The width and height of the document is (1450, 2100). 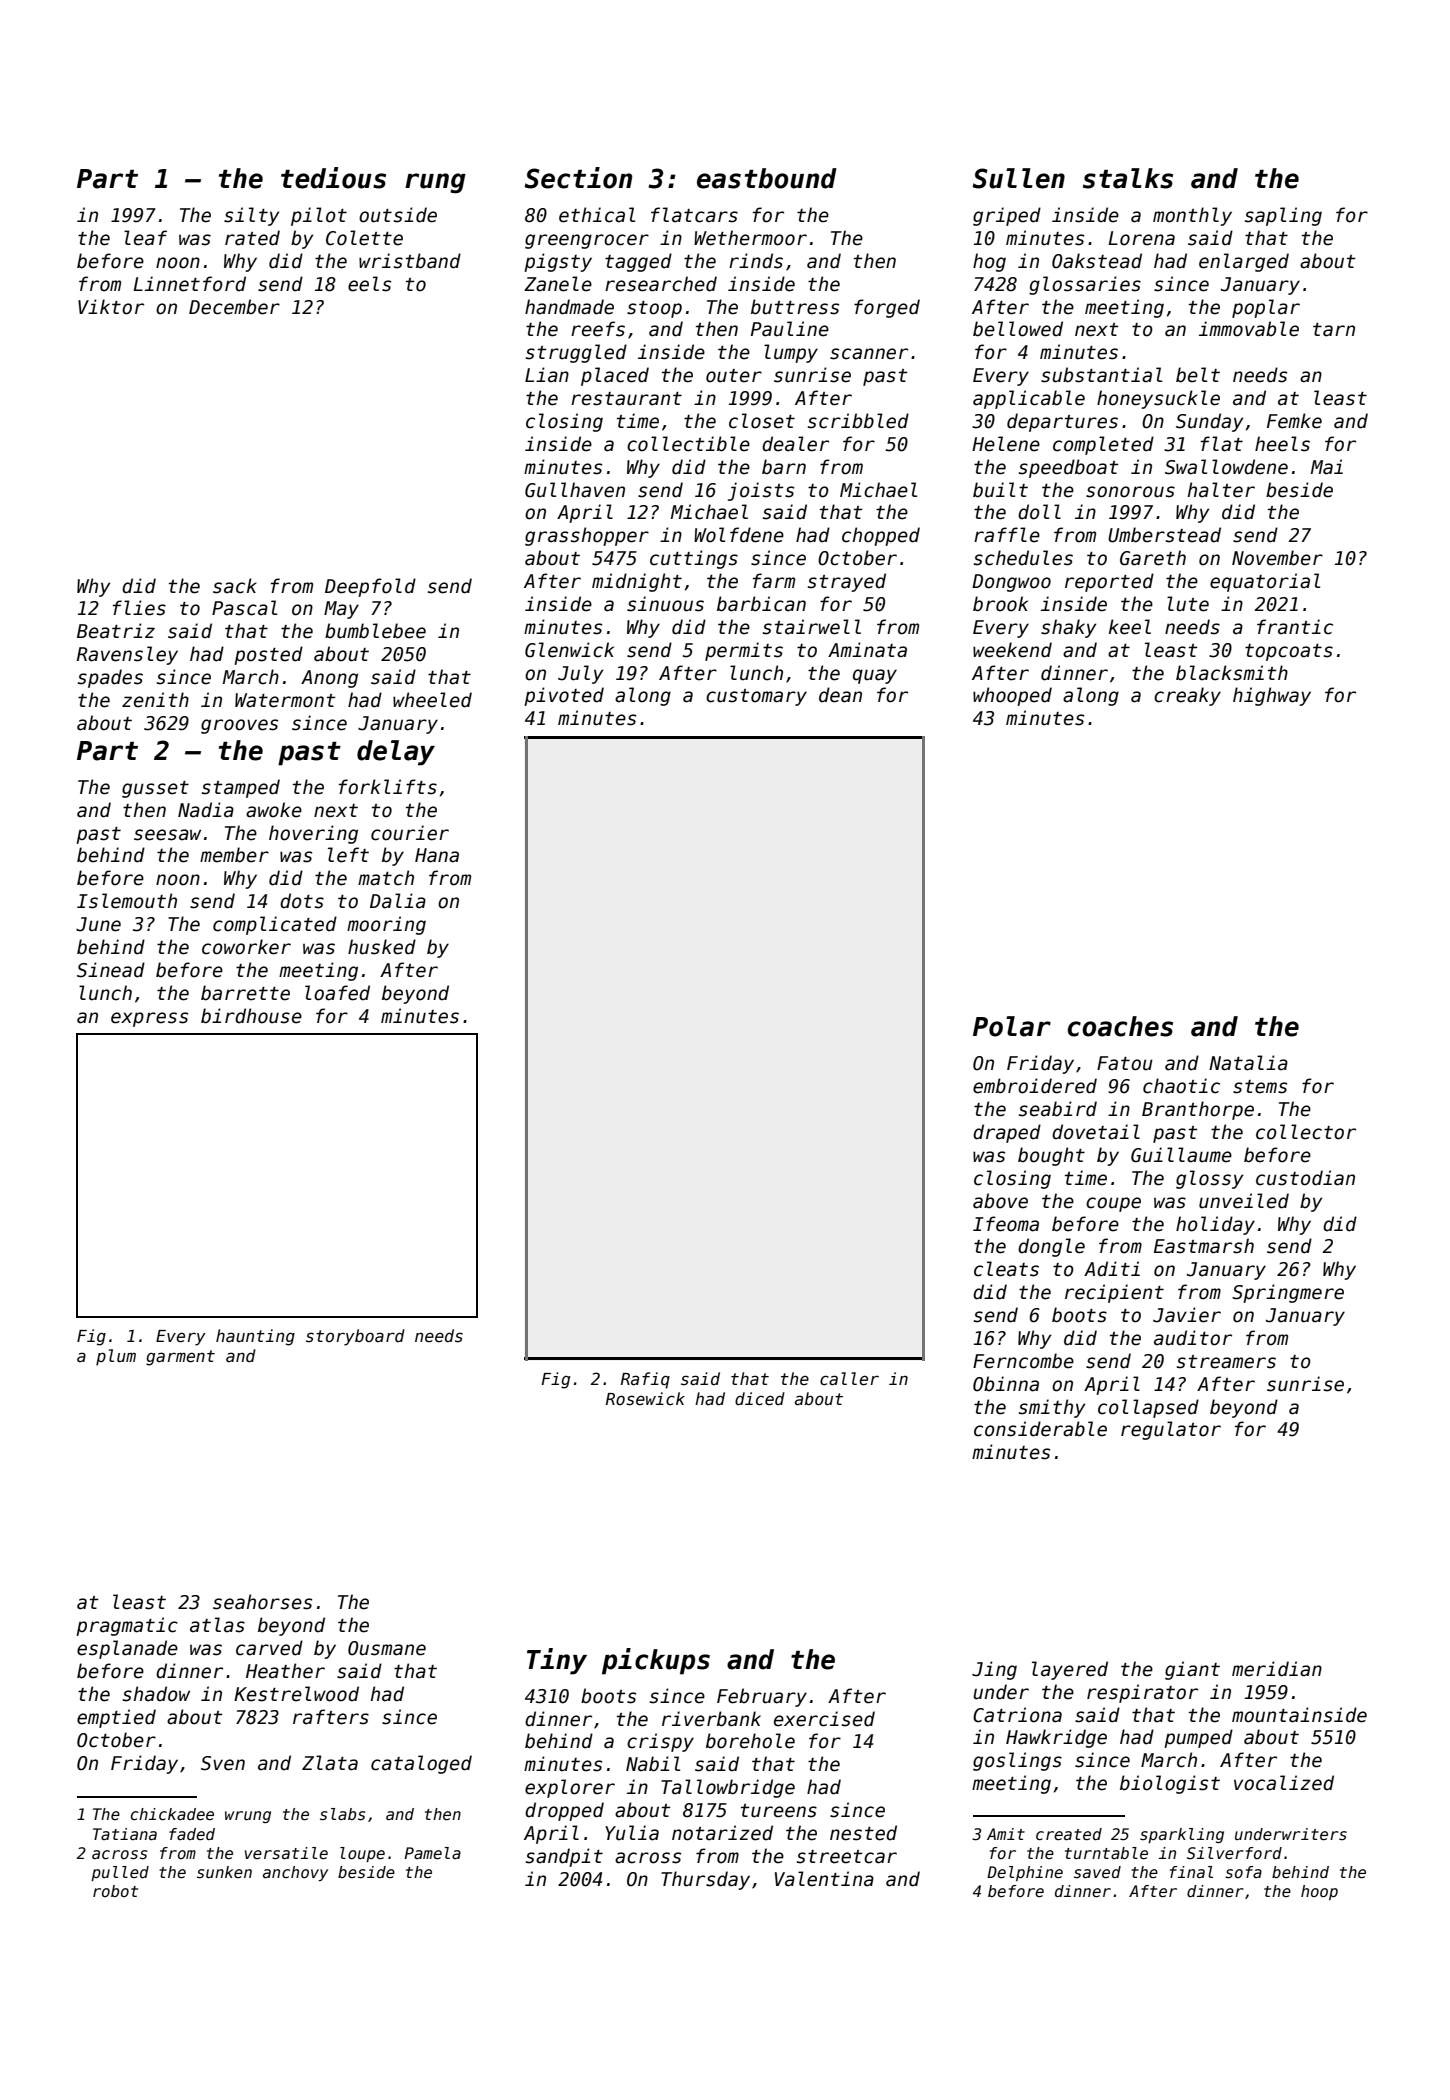 I want to click on birdhouse, so click(x=251, y=1016).
